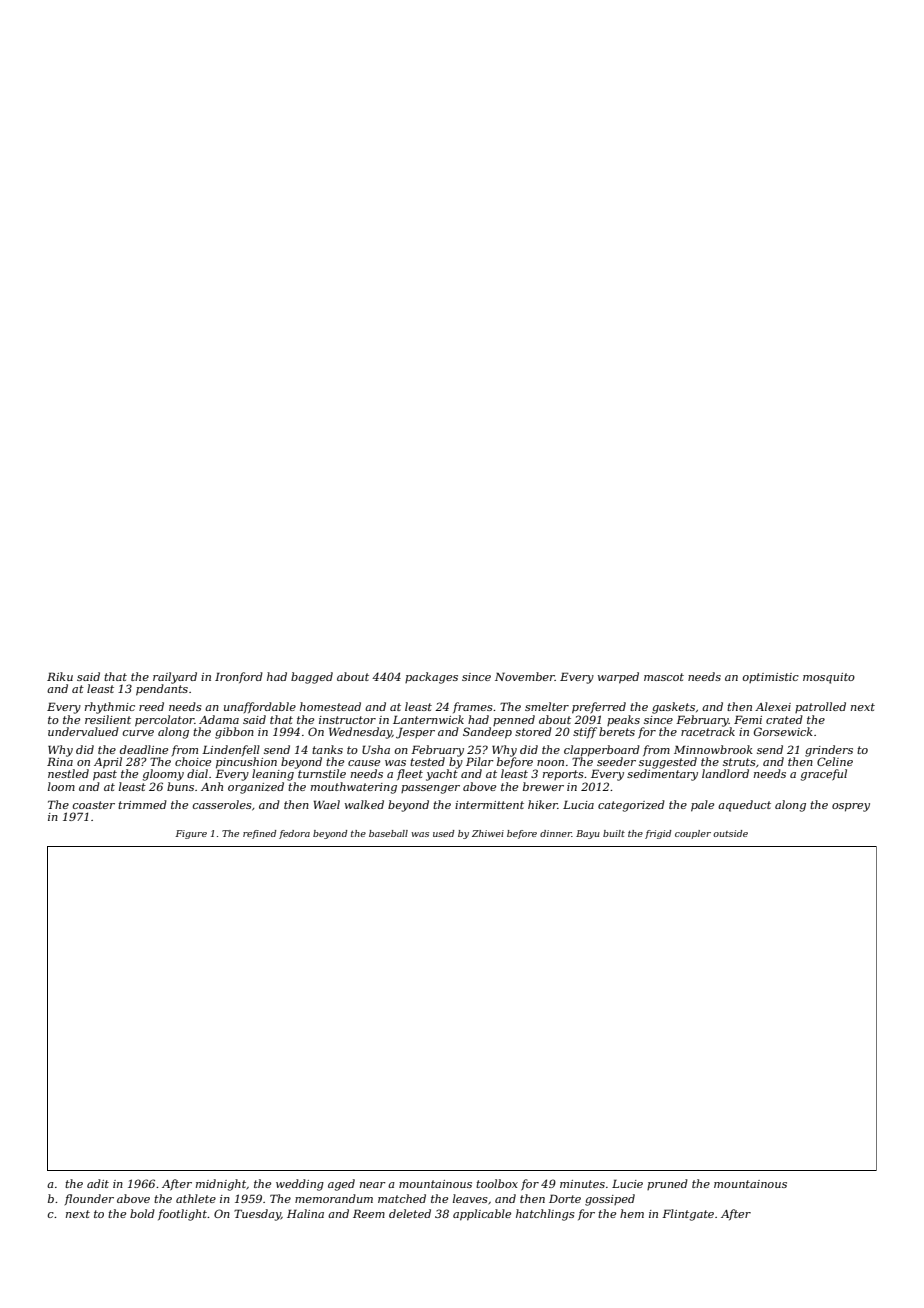  Describe the element at coordinates (191, 834) in the screenshot. I see `Figure` at that location.
